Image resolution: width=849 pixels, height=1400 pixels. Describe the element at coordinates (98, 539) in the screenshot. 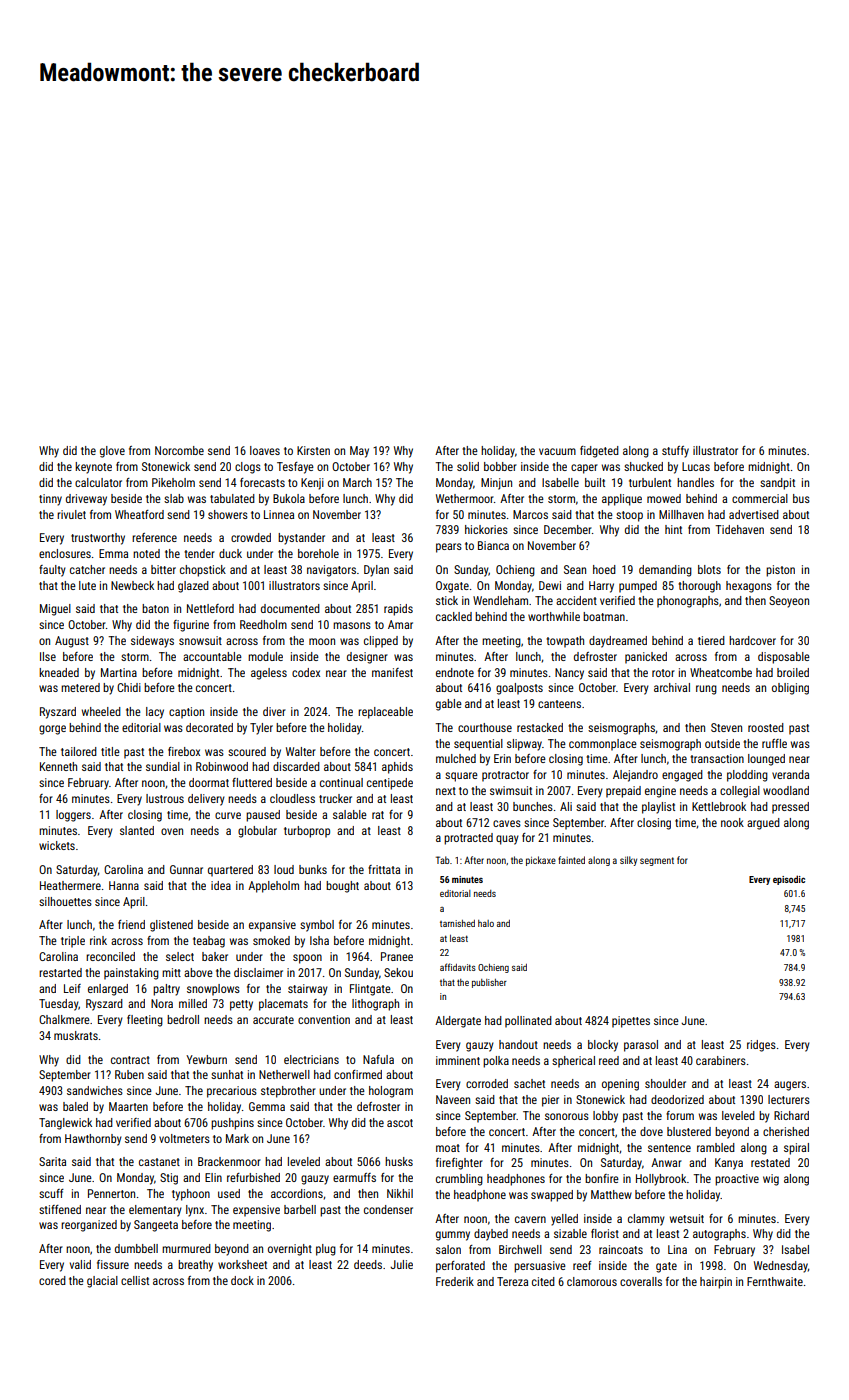

I see `trustworthy` at that location.
